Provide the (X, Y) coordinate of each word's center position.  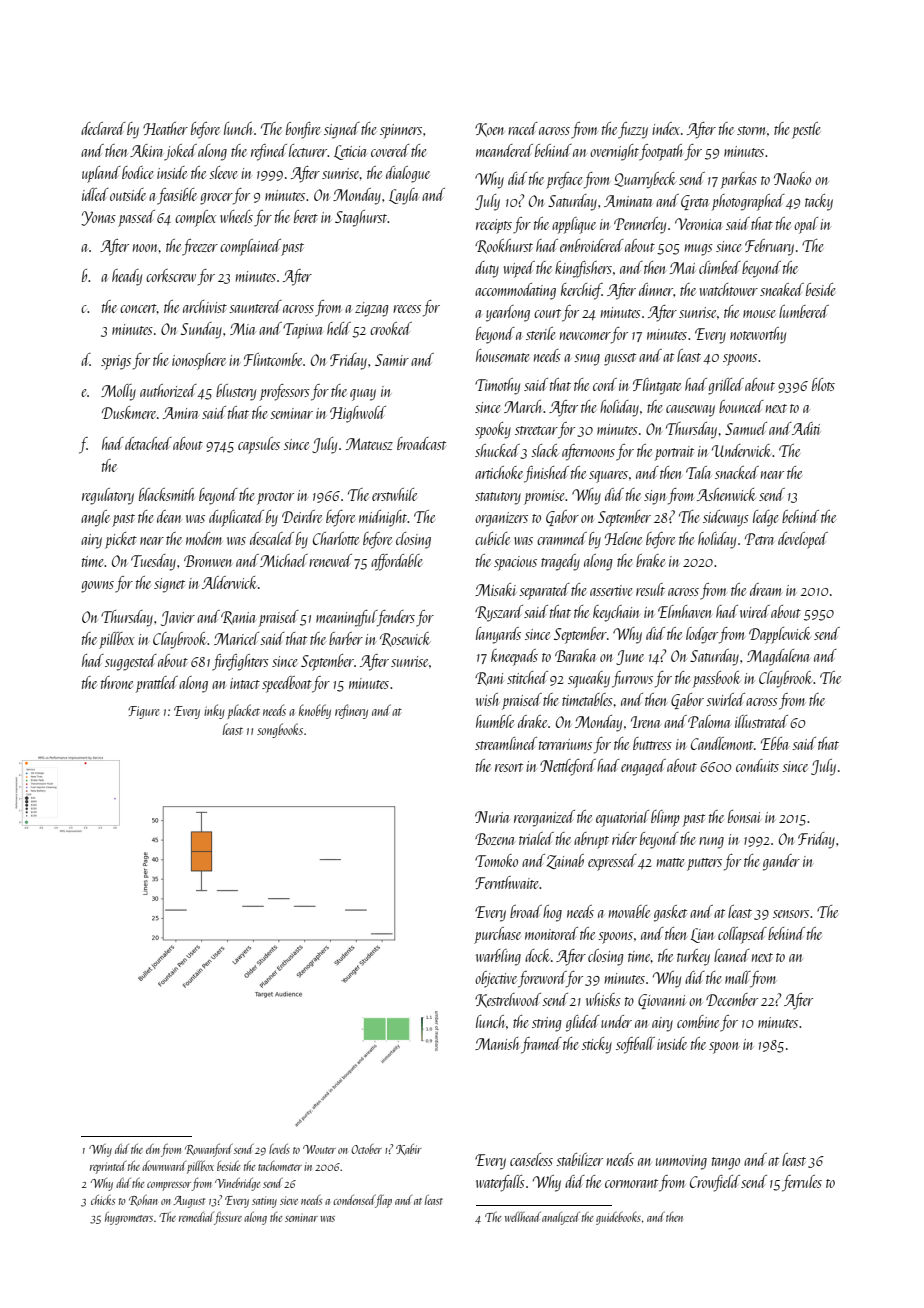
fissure (228, 1218)
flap (384, 1201)
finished (546, 474)
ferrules (802, 1183)
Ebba (775, 743)
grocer (216, 199)
